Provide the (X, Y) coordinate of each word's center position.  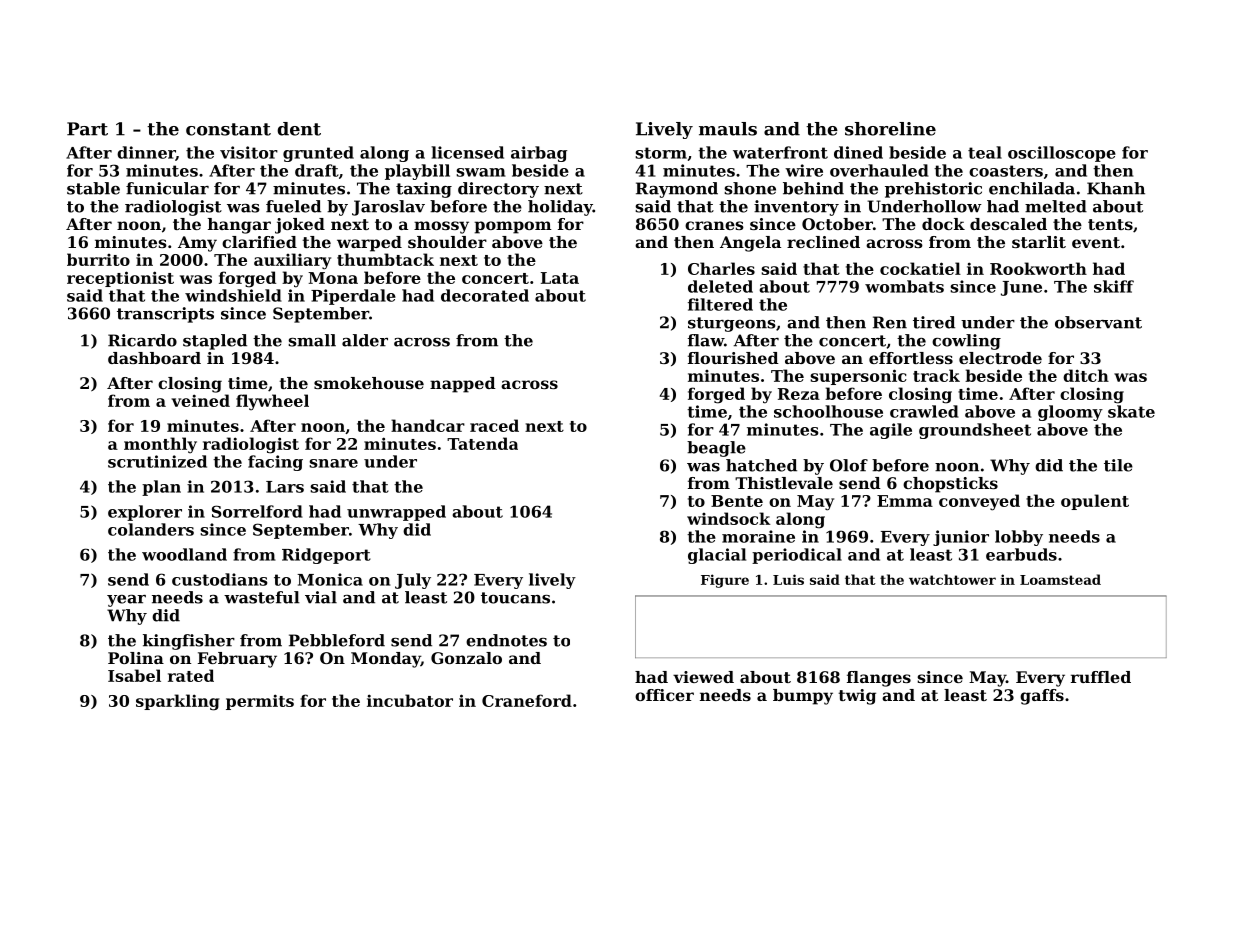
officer (664, 695)
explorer (145, 513)
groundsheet (975, 431)
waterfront (780, 152)
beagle (716, 449)
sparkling (178, 702)
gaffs (1042, 697)
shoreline (890, 129)
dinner (146, 153)
